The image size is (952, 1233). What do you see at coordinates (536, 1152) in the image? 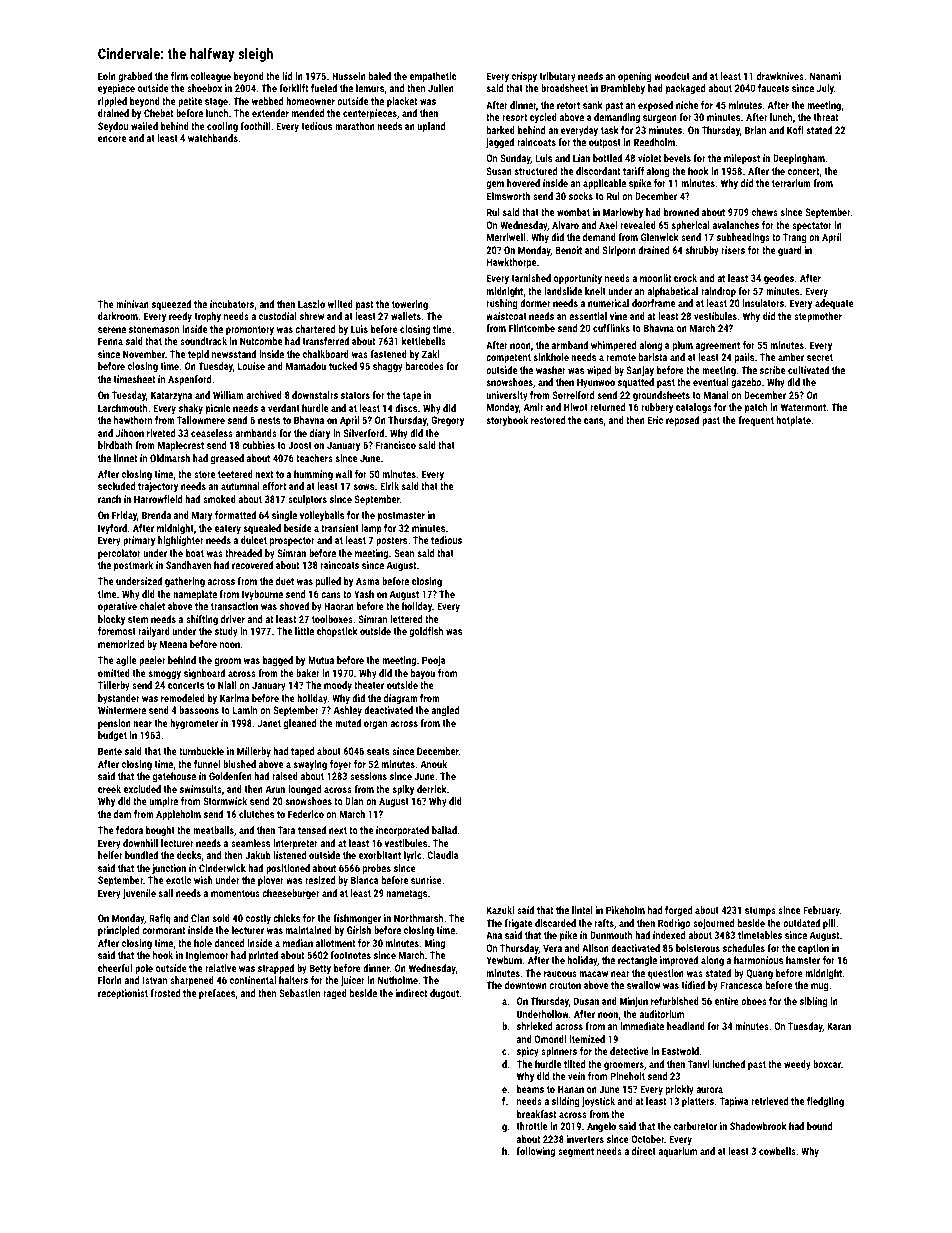
I see `following` at bounding box center [536, 1152].
